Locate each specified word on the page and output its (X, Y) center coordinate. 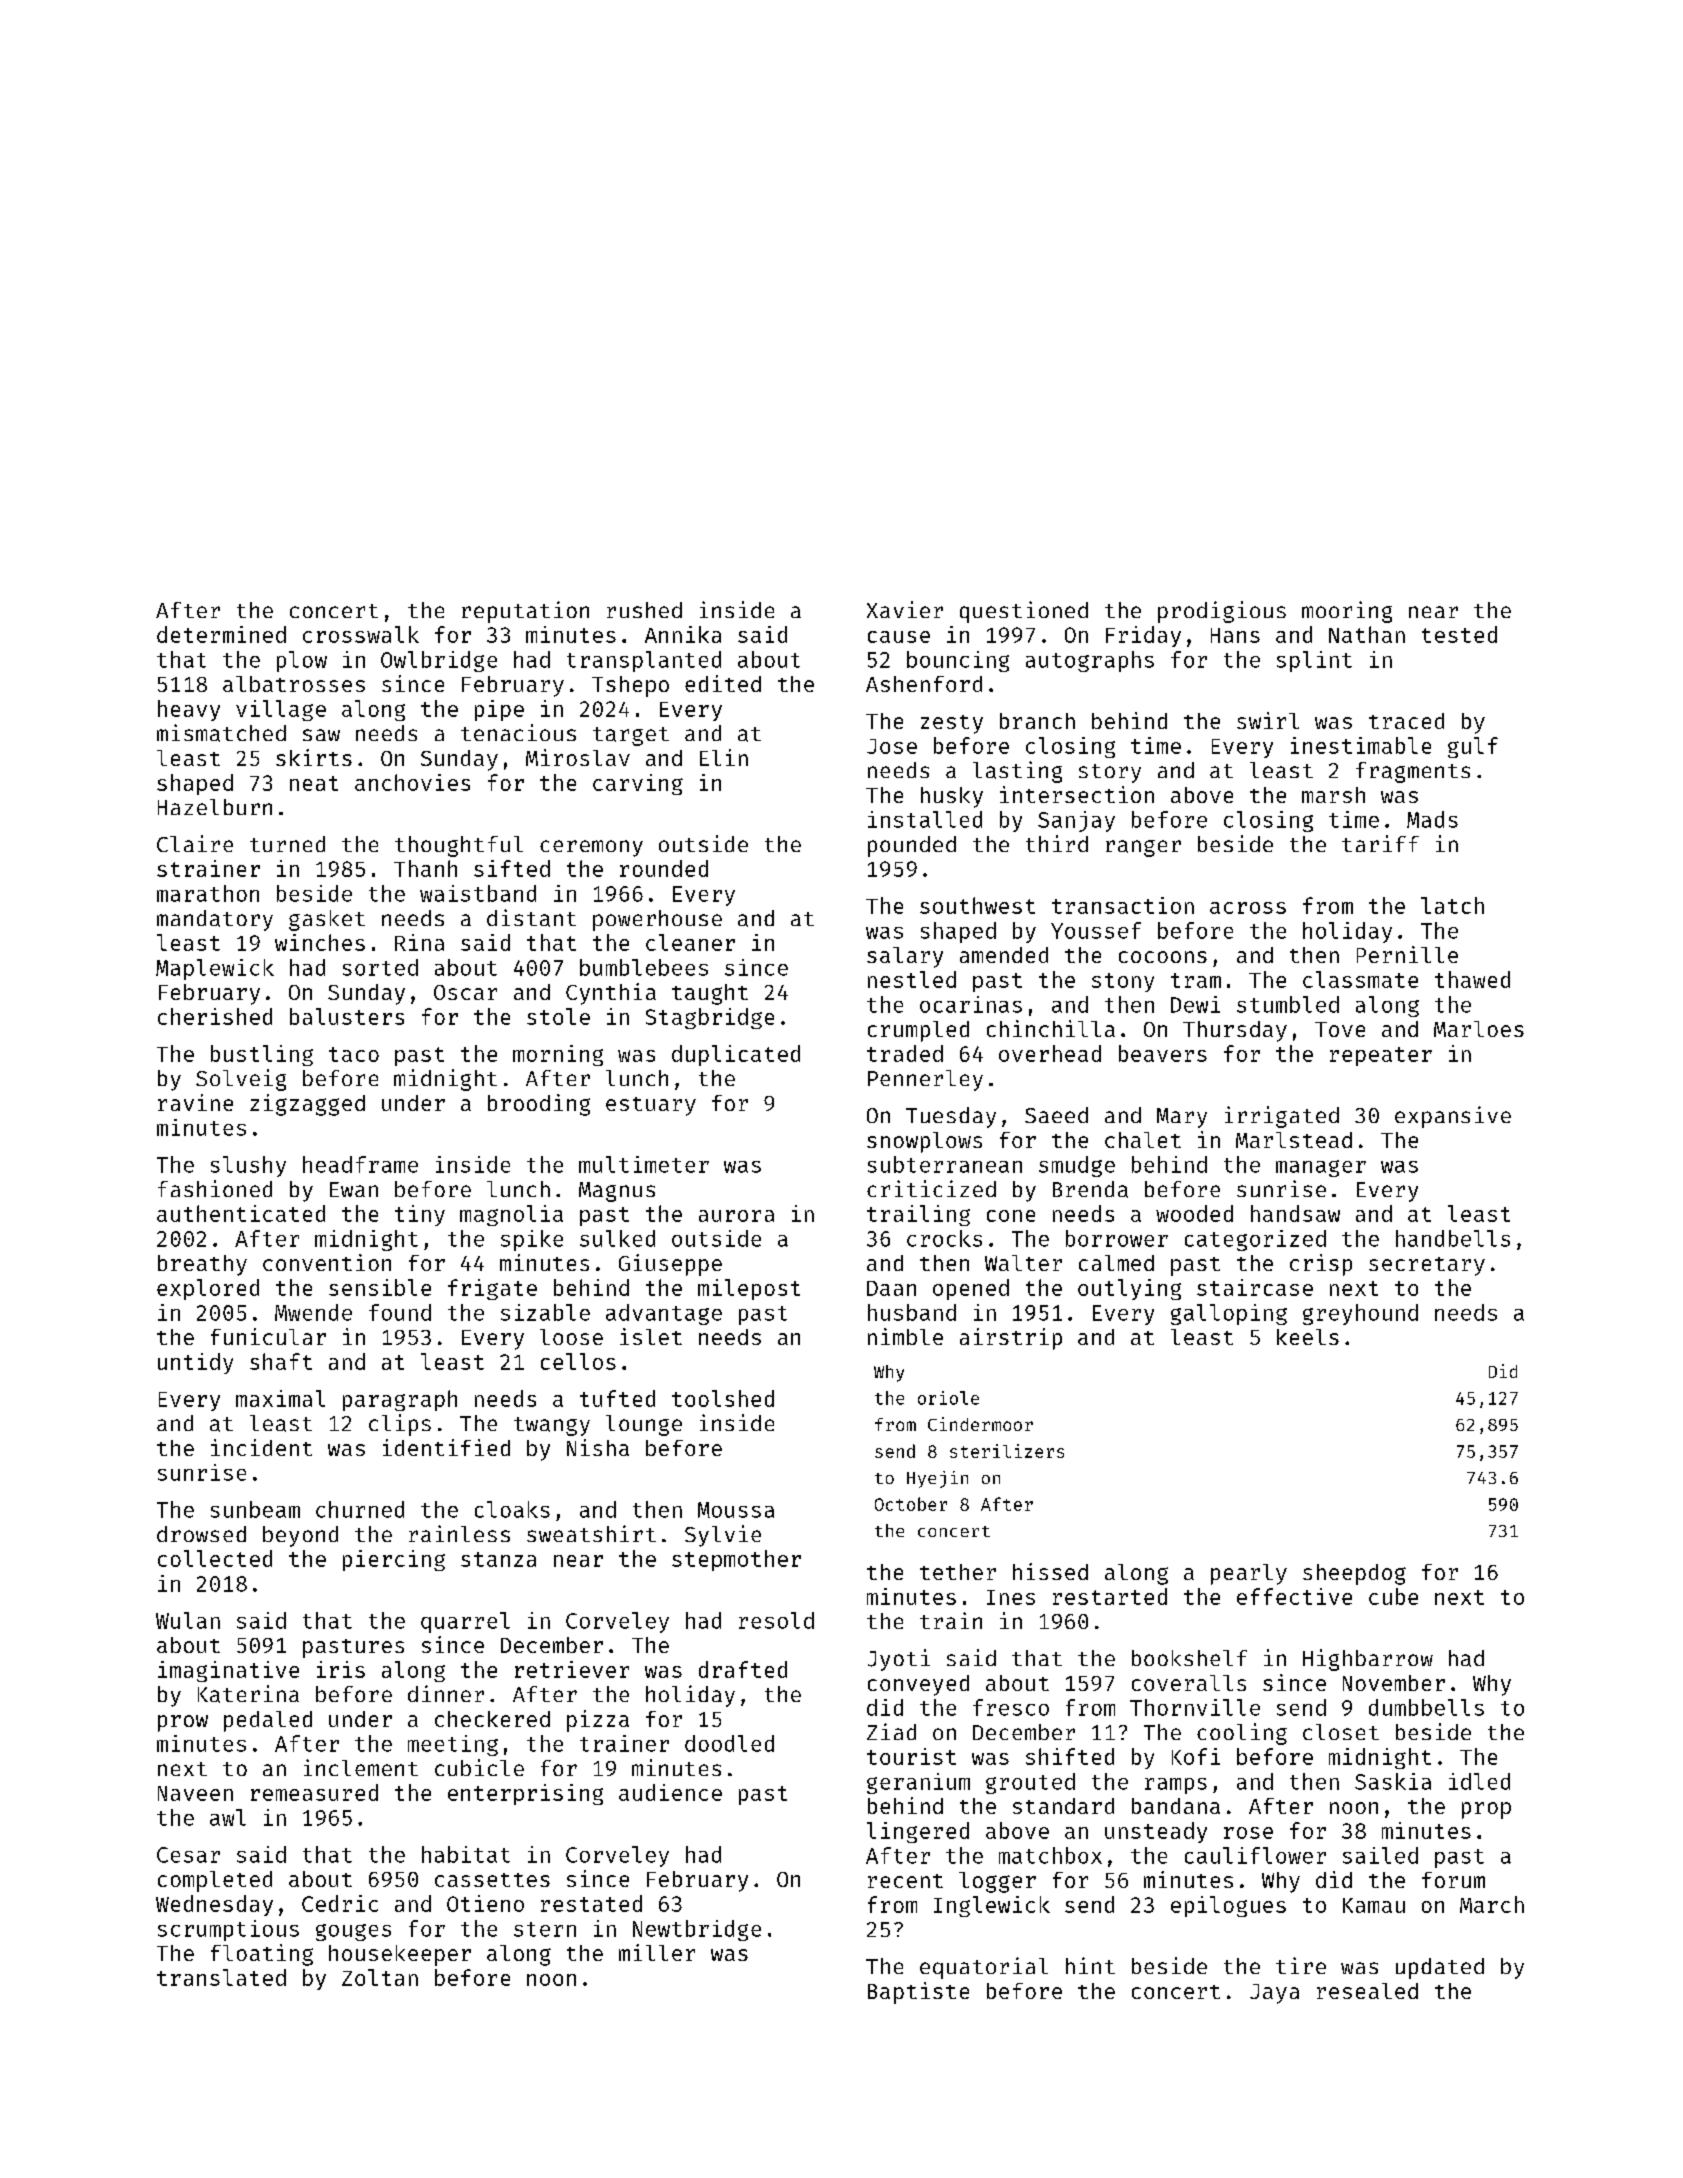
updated (1440, 1968)
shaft (281, 1361)
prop (1486, 1810)
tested (1459, 634)
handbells (1453, 1238)
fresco (1011, 1707)
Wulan (188, 1620)
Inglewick (992, 1906)
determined (221, 634)
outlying (1129, 1289)
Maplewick (215, 969)
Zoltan (380, 1977)
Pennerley (925, 1080)
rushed (644, 610)
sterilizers (1007, 1451)
